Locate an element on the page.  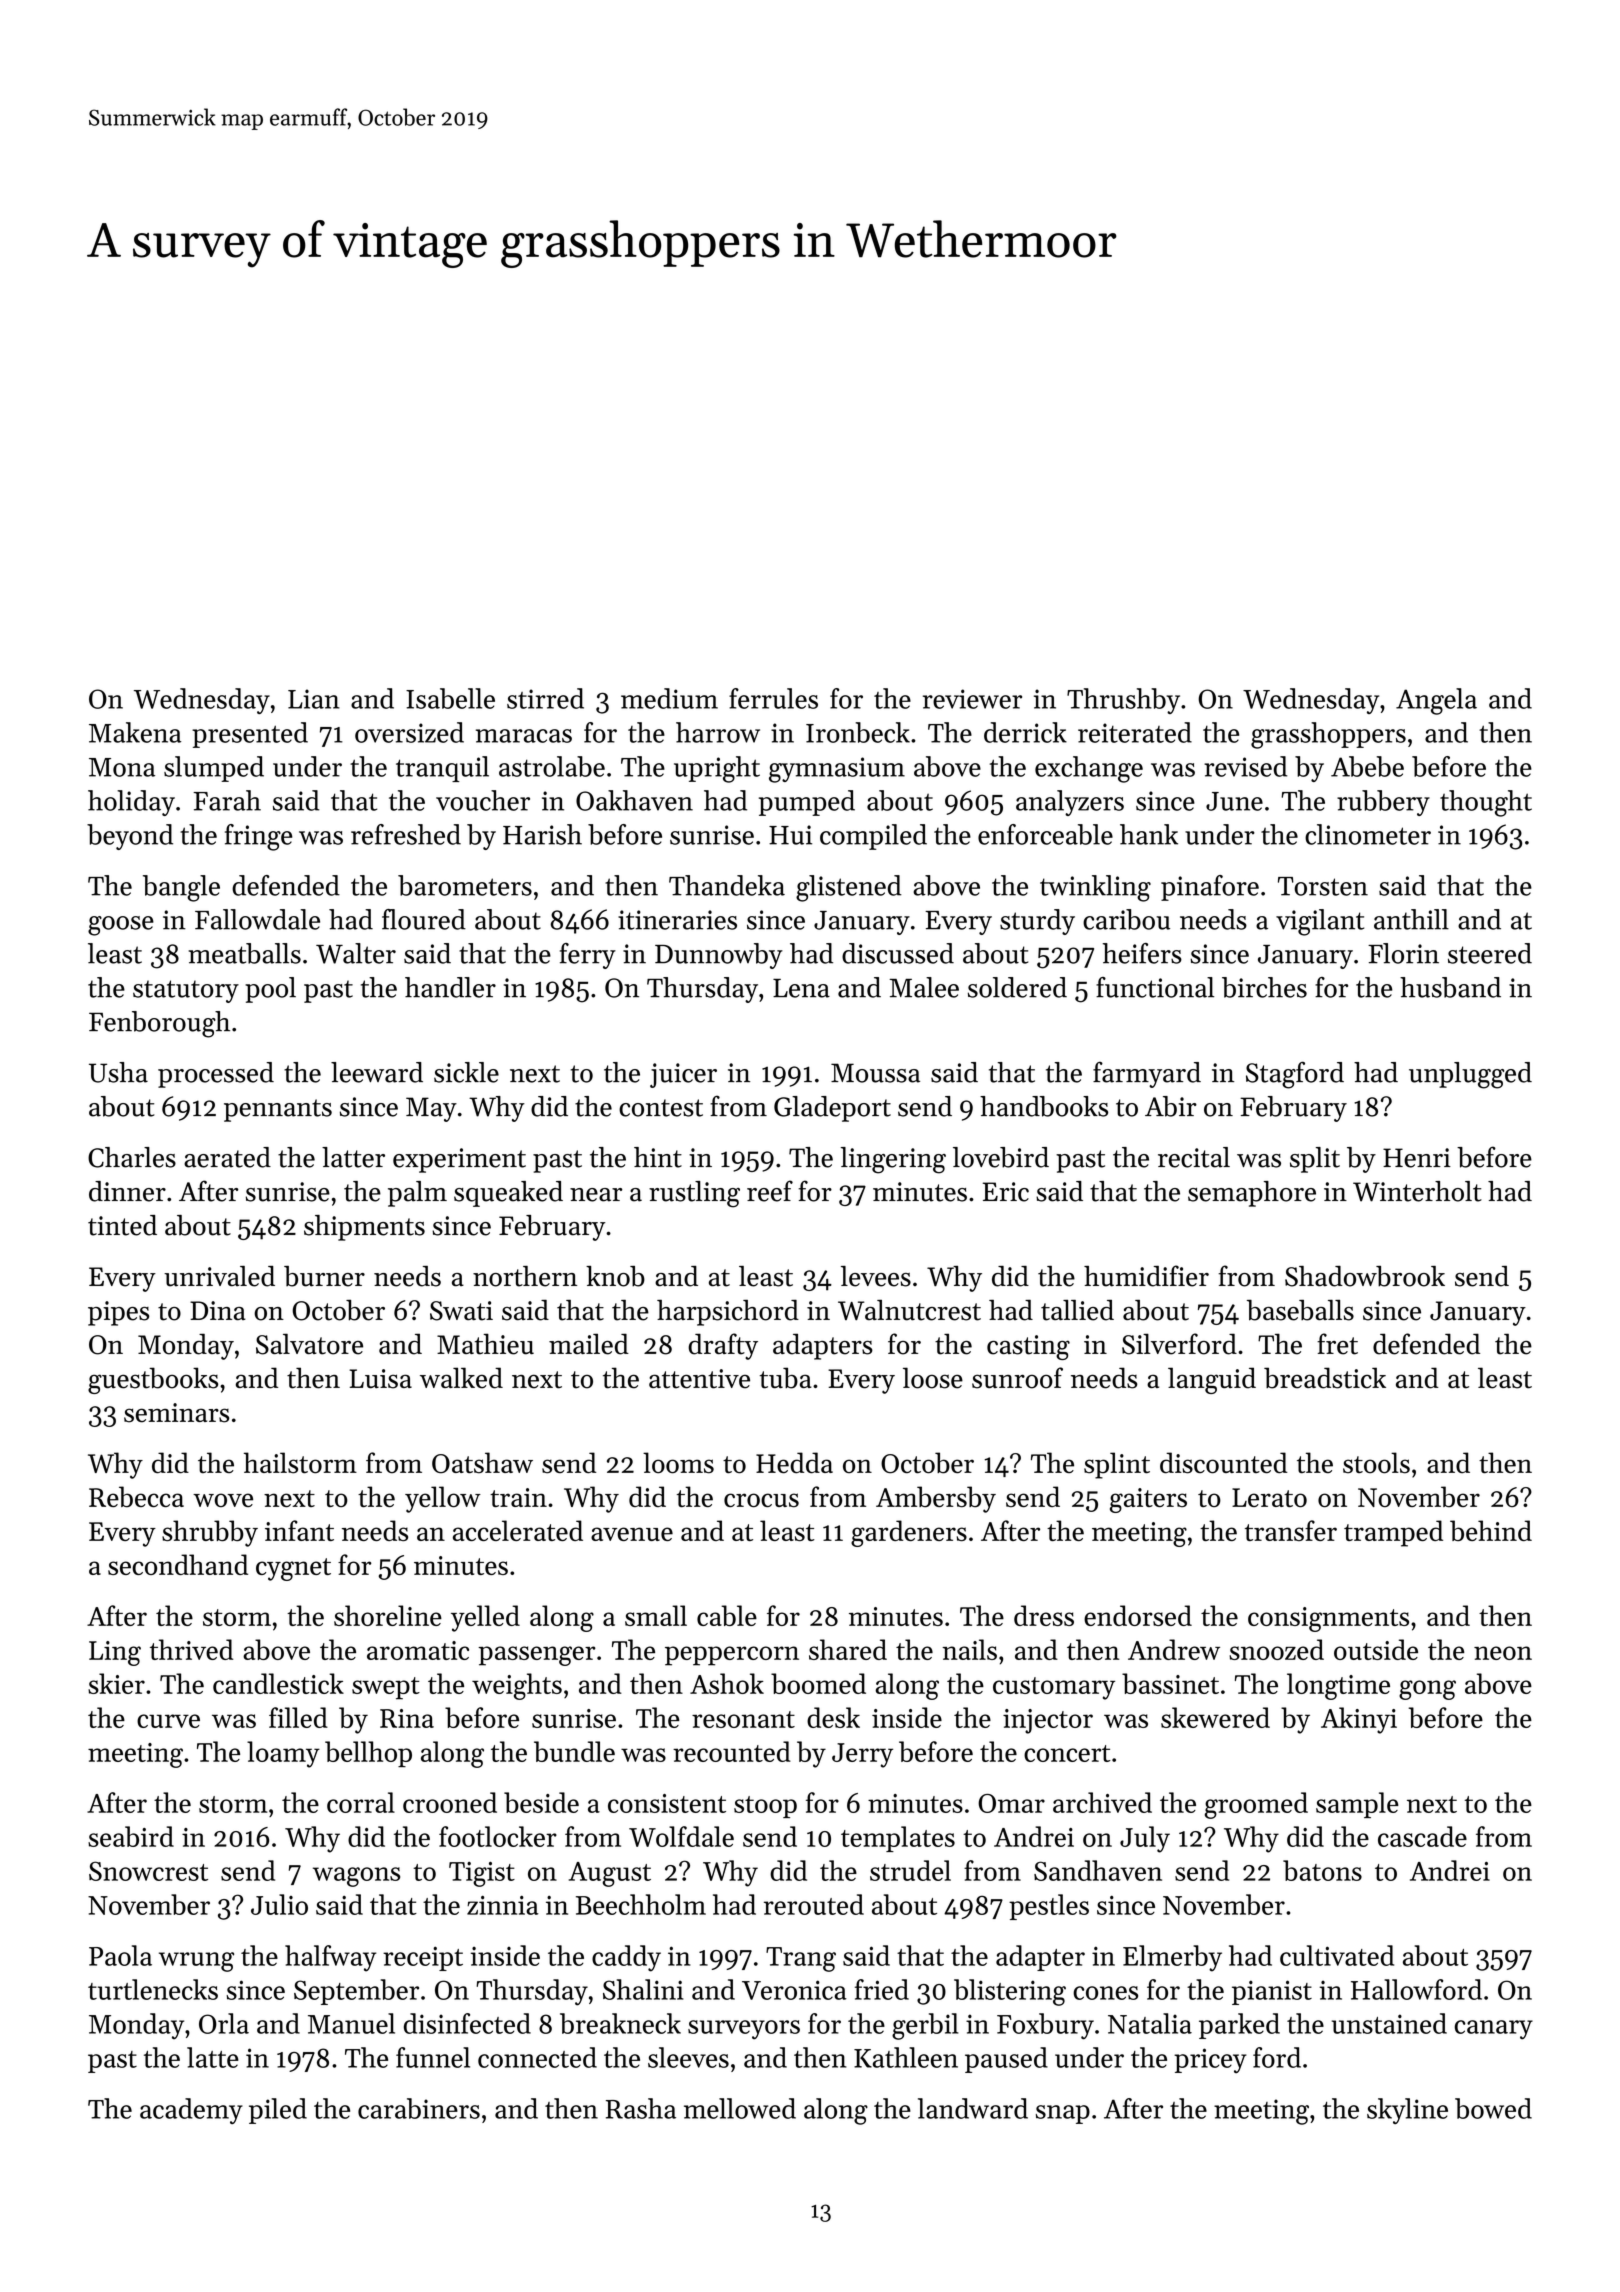
halfway is located at coordinates (331, 1958).
